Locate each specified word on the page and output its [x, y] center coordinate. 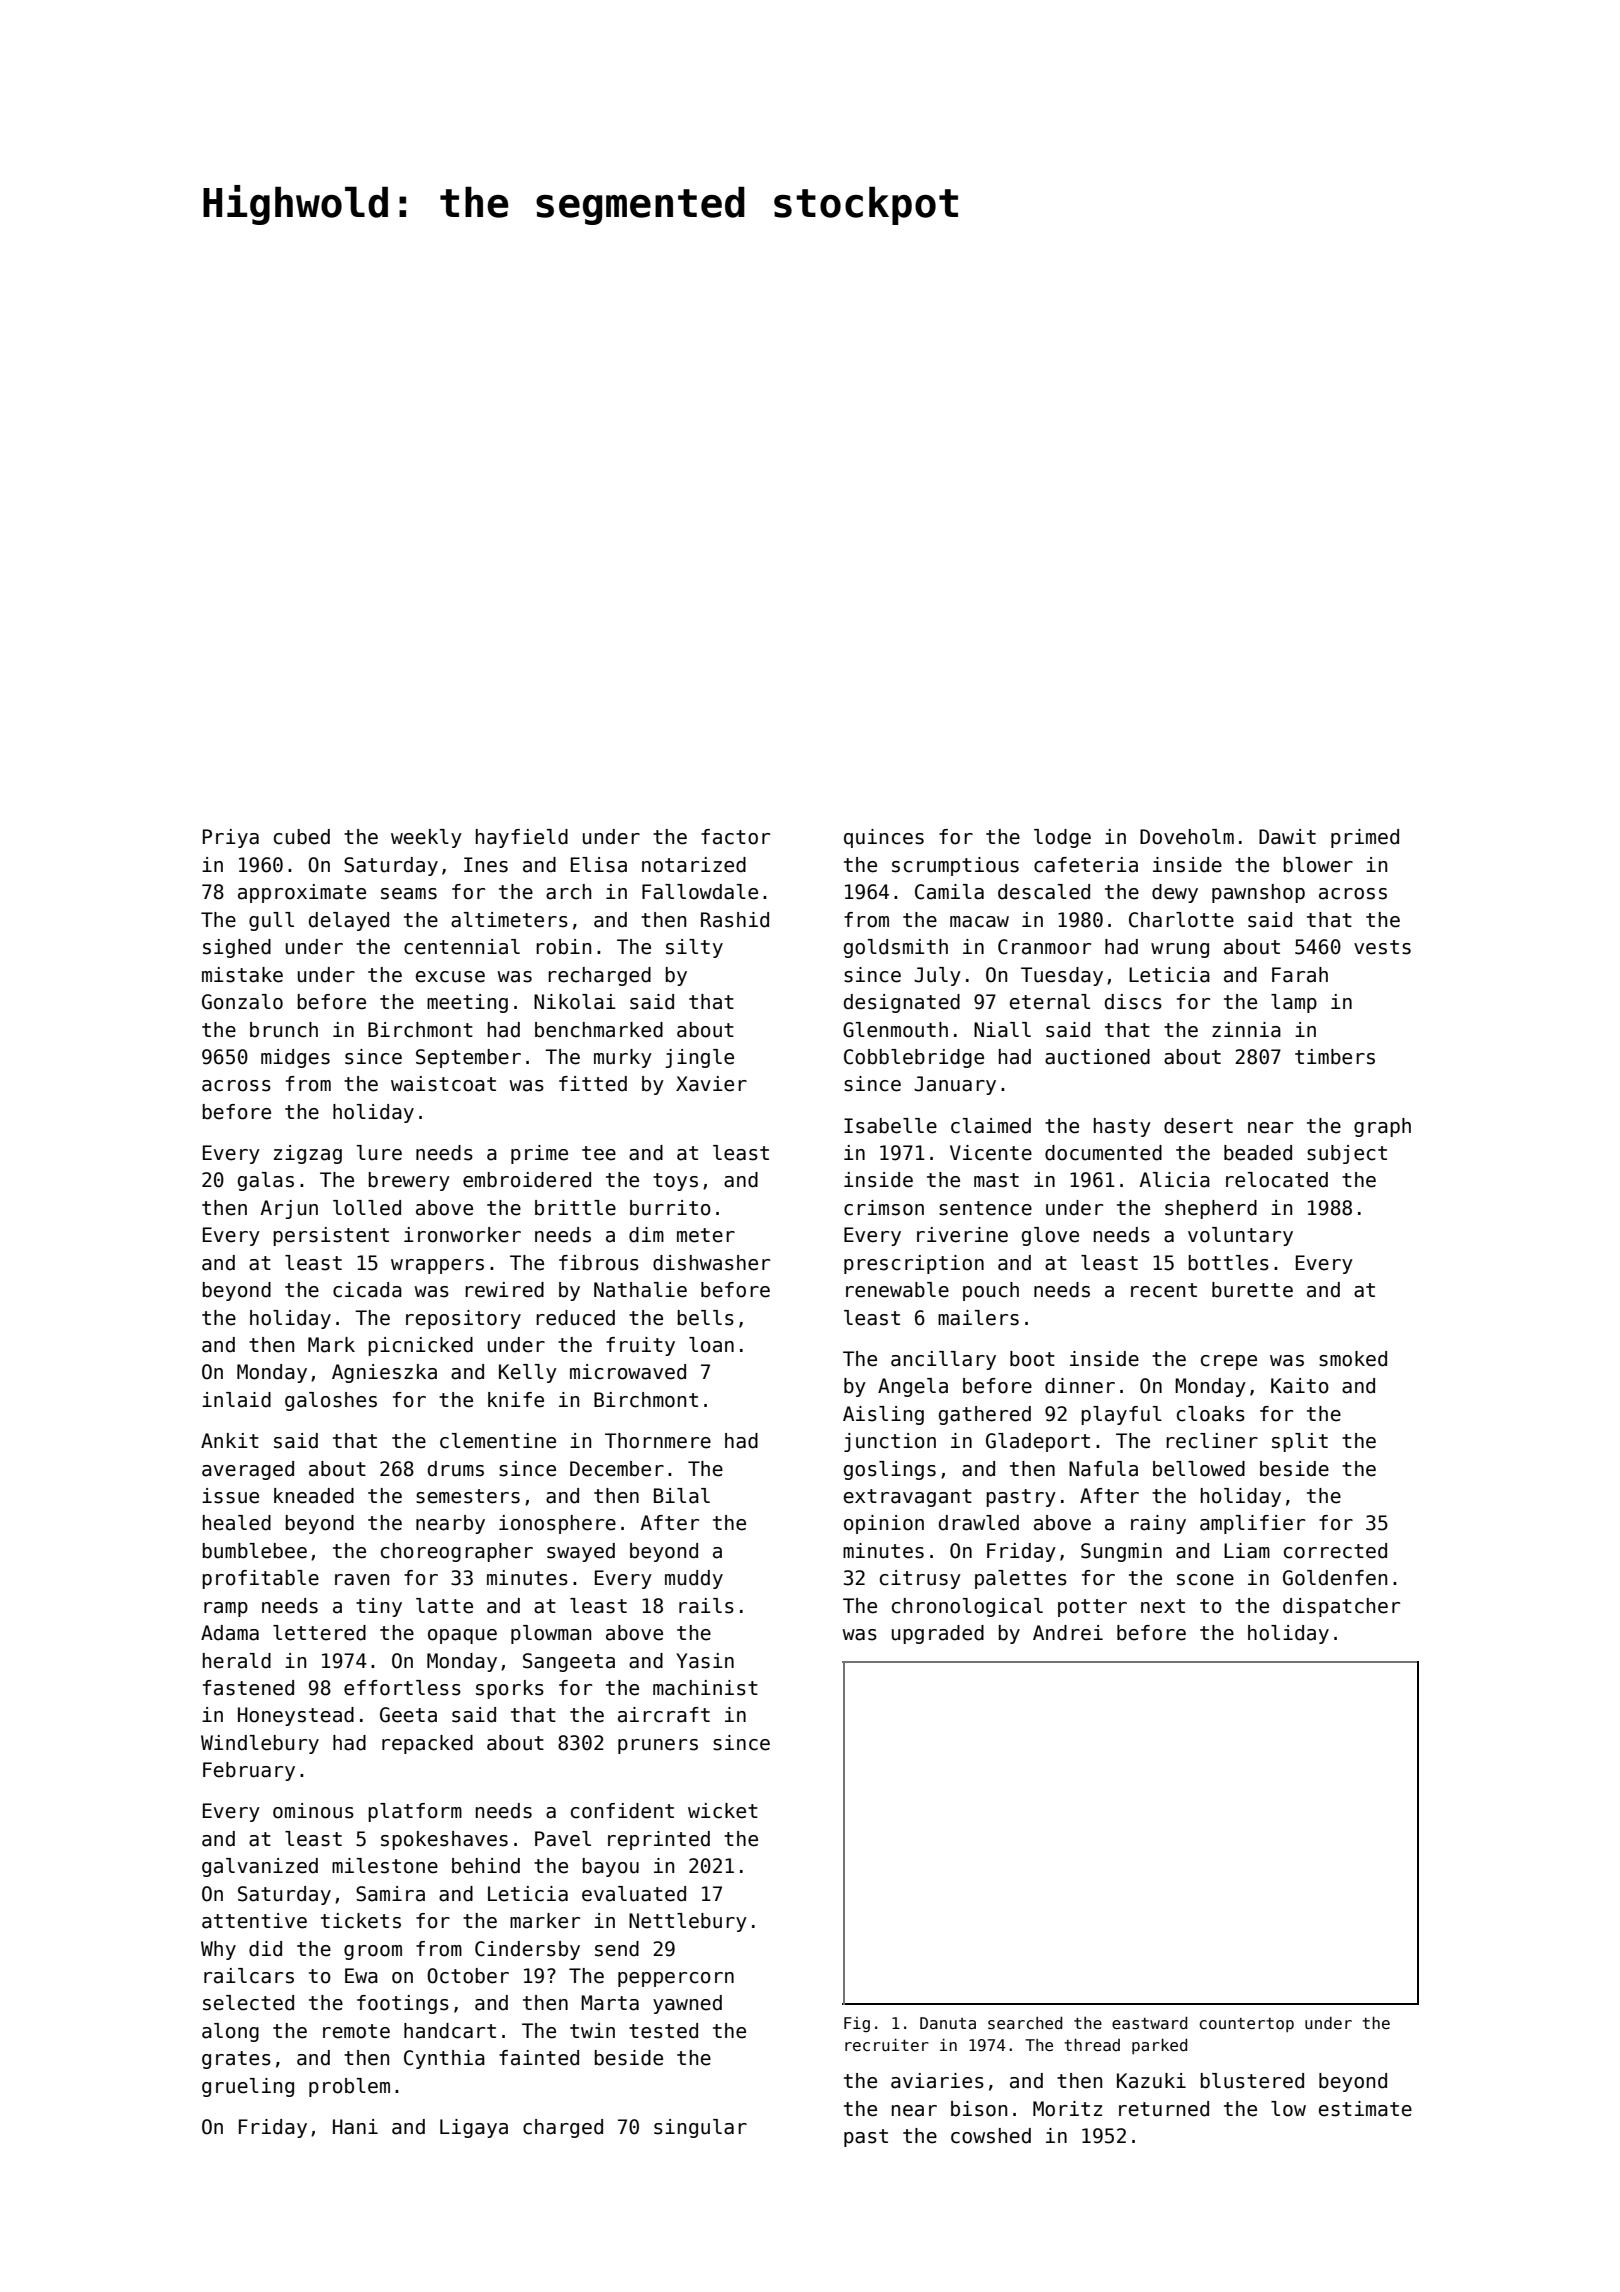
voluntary [1240, 1236]
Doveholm [1187, 837]
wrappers [437, 1266]
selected [248, 2003]
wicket [723, 1811]
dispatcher [1341, 1607]
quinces [884, 838]
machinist [705, 1688]
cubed [302, 837]
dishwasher [711, 1263]
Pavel [563, 1839]
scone [1205, 1580]
